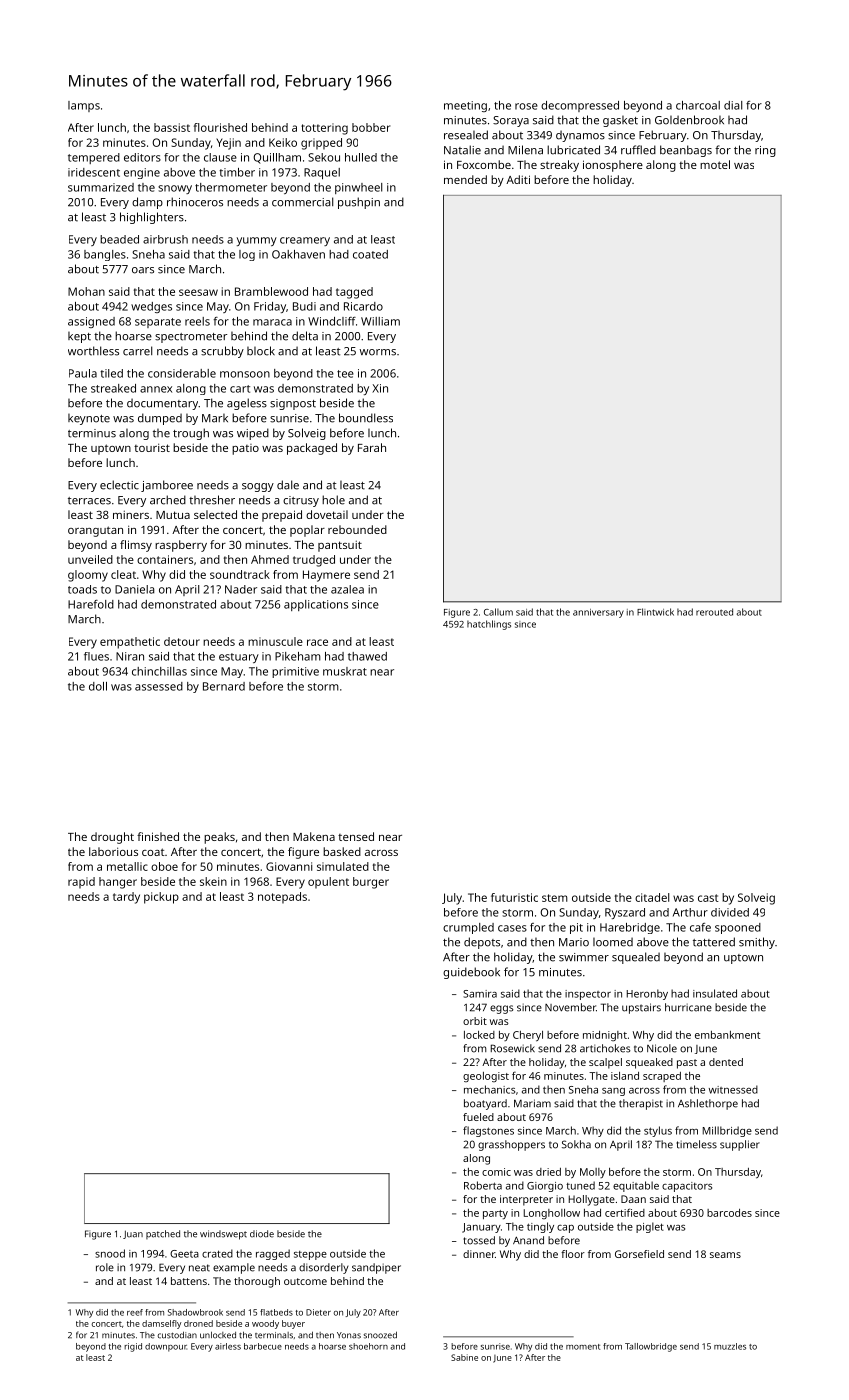 The height and width of the screenshot is (1400, 849). Describe the element at coordinates (333, 500) in the screenshot. I see `hole` at that location.
